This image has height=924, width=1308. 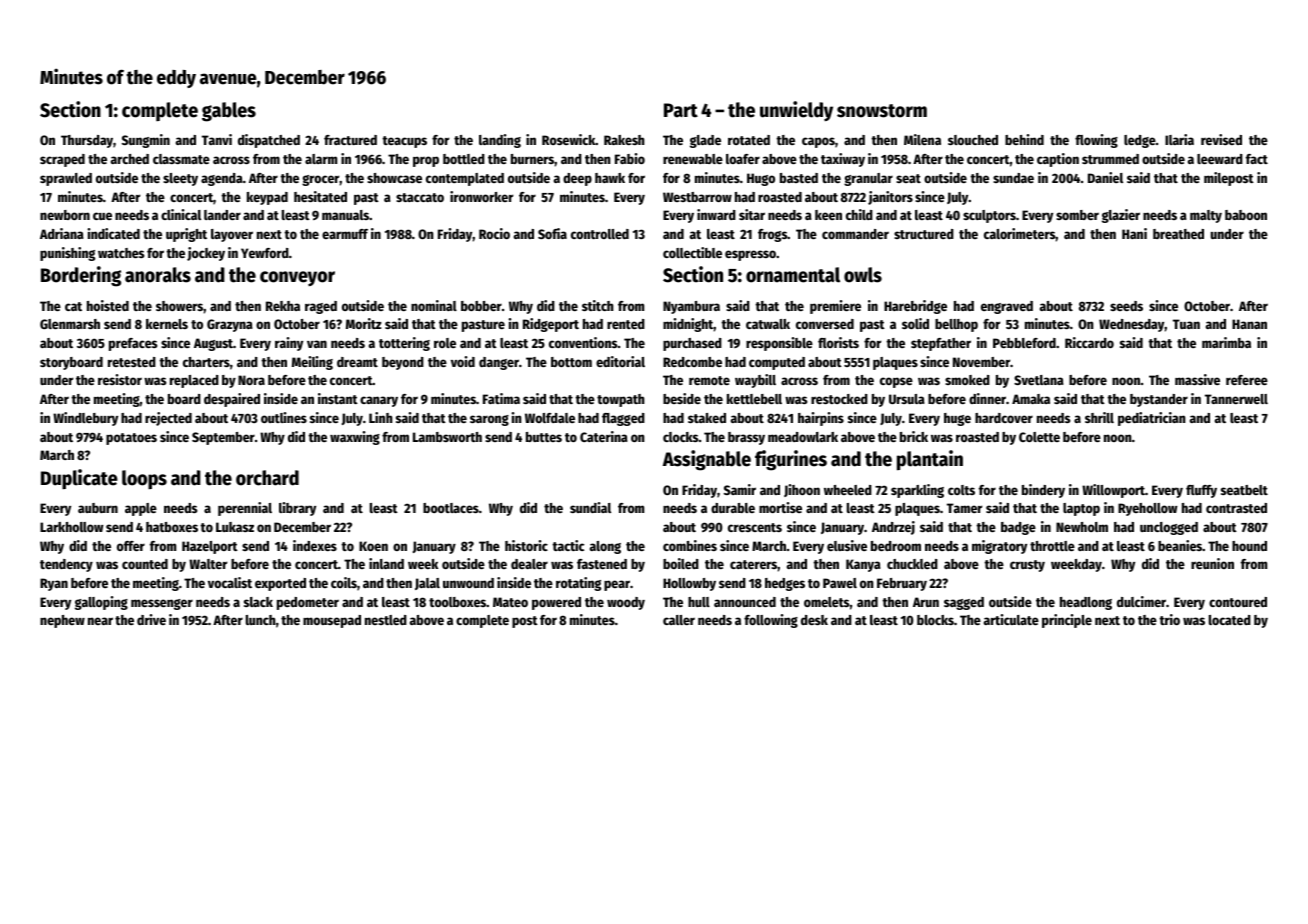 What do you see at coordinates (364, 323) in the image?
I see `Moritz` at bounding box center [364, 323].
